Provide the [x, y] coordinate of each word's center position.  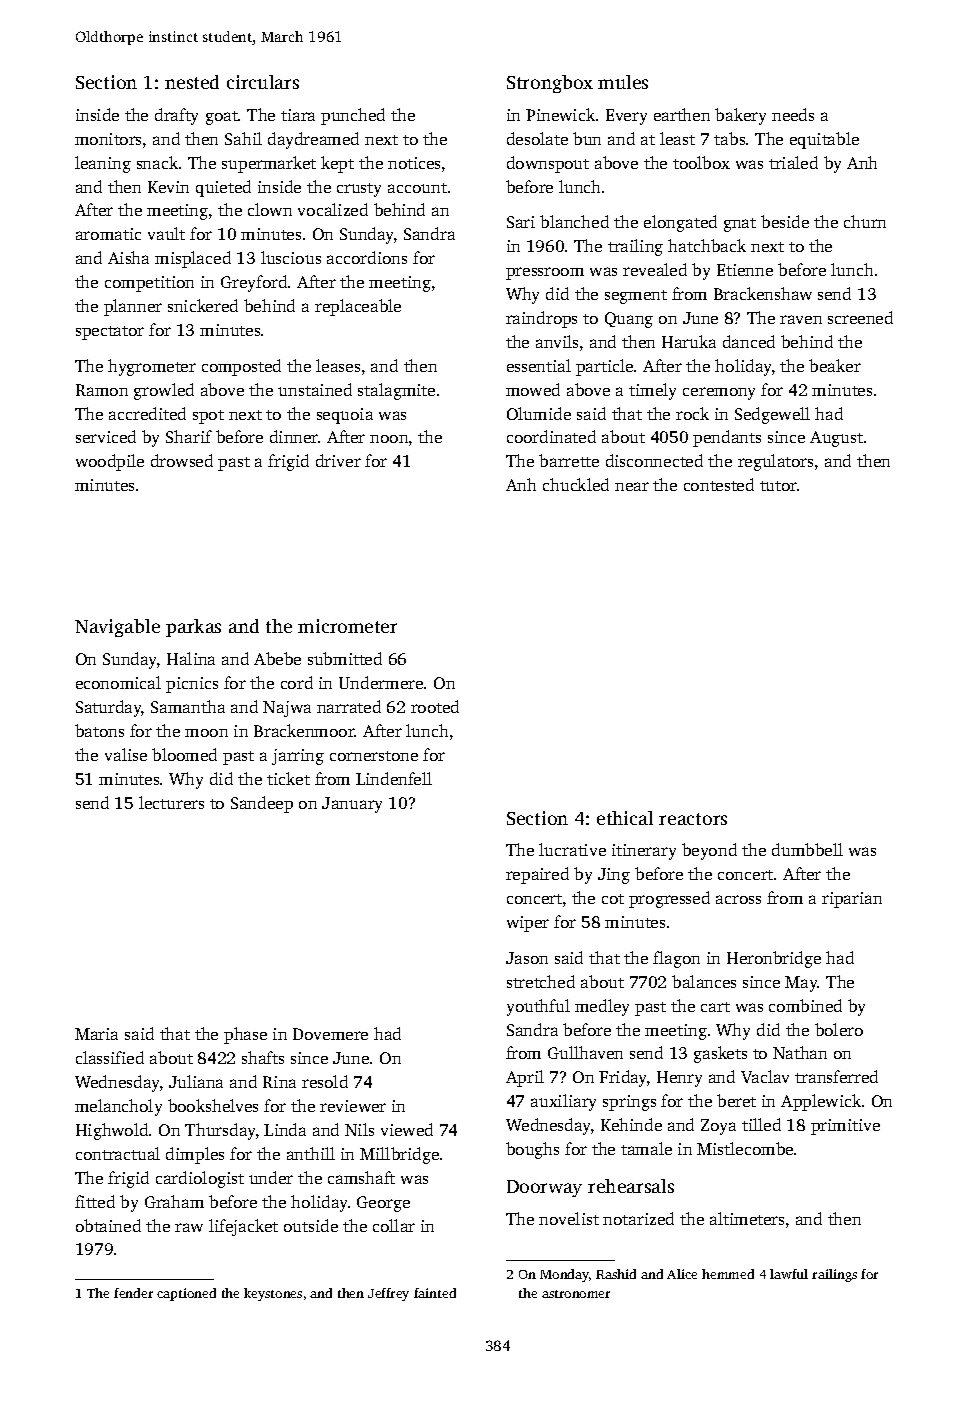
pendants [727, 438]
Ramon [102, 390]
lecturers [171, 802]
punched [353, 116]
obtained [108, 1225]
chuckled [576, 484]
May [801, 984]
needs [793, 114]
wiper [528, 924]
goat [222, 118]
